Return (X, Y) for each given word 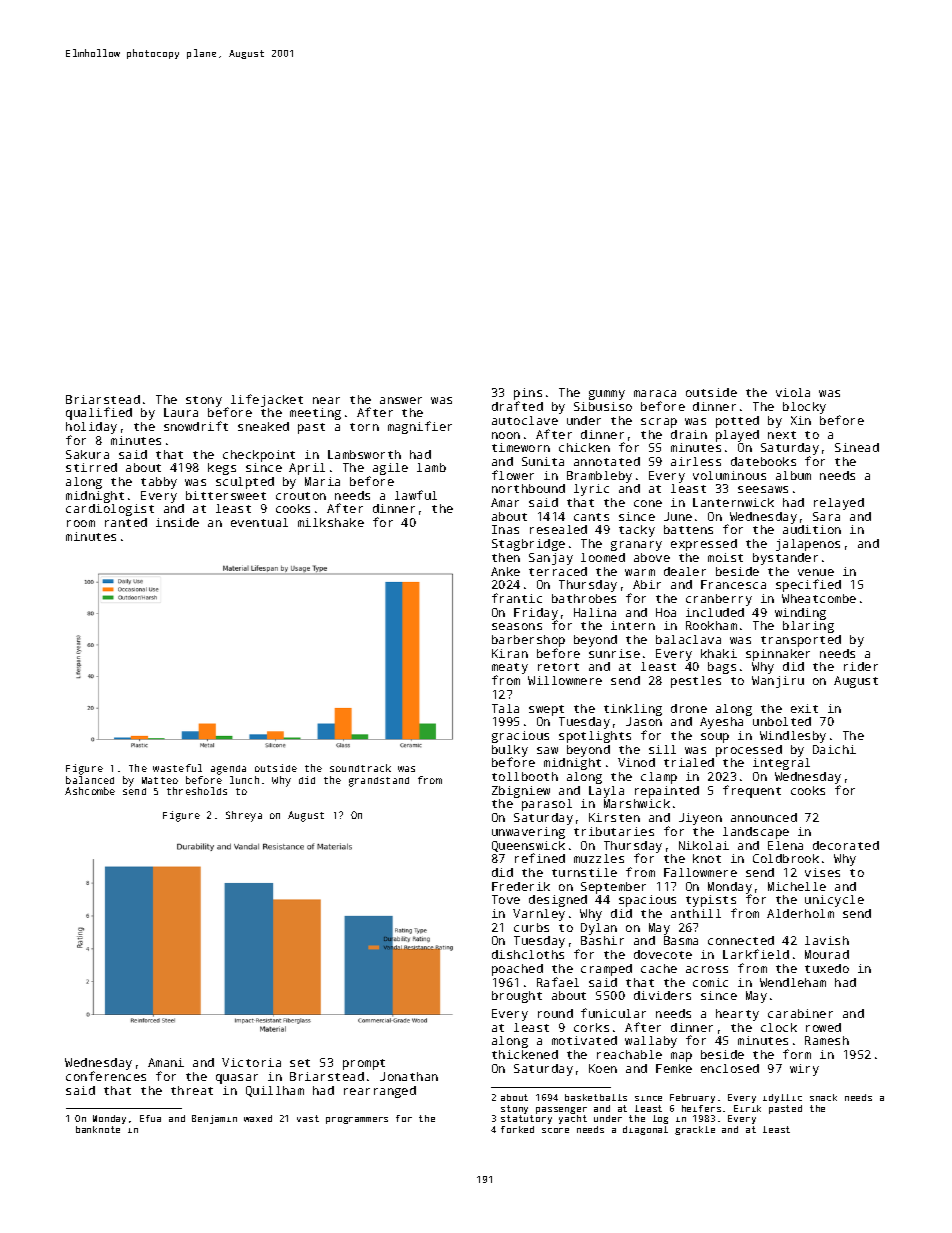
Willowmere (565, 680)
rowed (823, 1027)
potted (737, 422)
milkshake (331, 522)
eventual (259, 522)
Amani (166, 1062)
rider (861, 666)
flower (513, 475)
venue (816, 572)
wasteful (177, 768)
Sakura (87, 454)
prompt (364, 1064)
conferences (106, 1076)
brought (517, 997)
